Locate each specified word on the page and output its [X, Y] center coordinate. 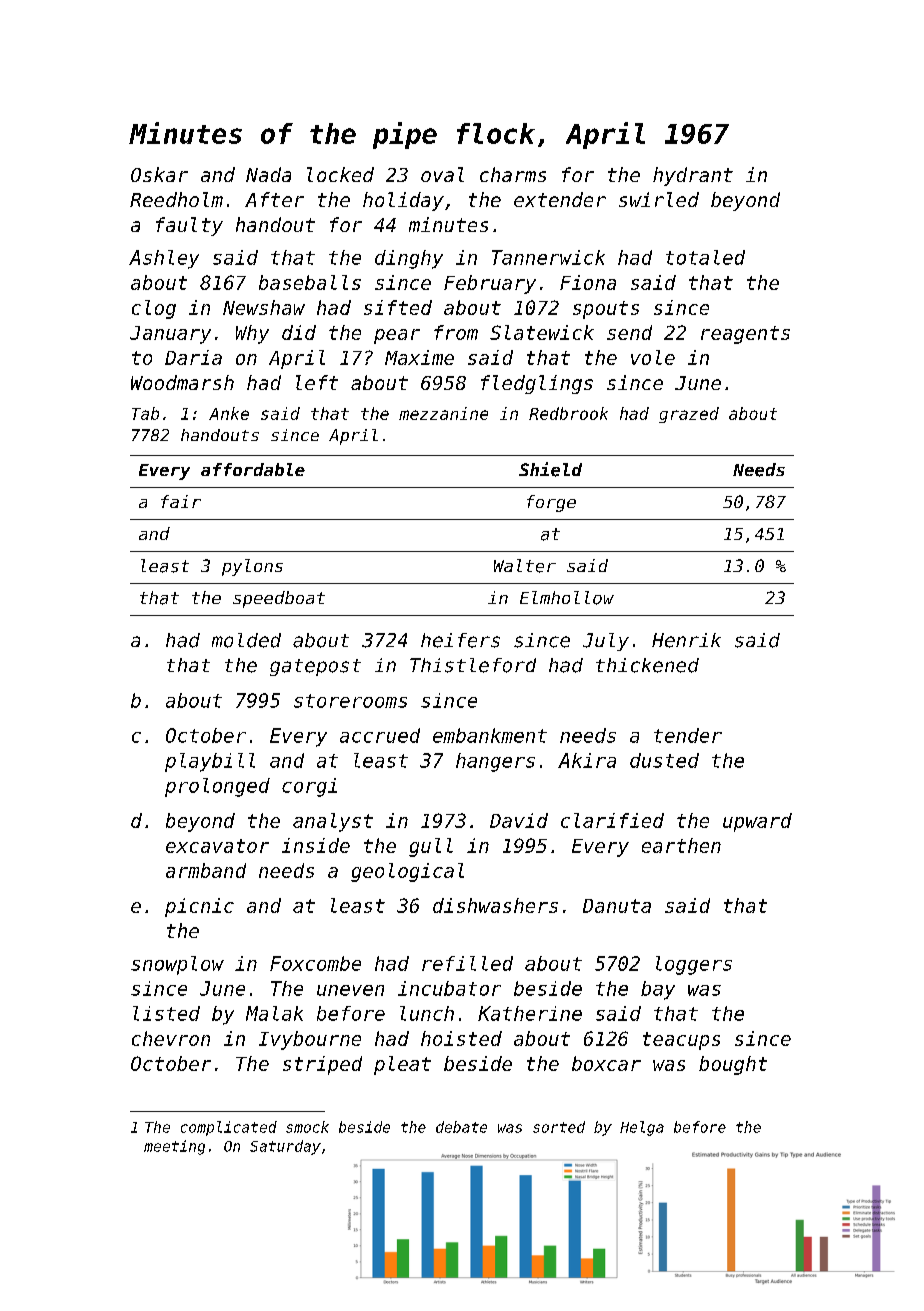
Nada [268, 174]
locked [340, 174]
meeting [174, 1147]
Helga [642, 1128]
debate [461, 1127]
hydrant [693, 176]
